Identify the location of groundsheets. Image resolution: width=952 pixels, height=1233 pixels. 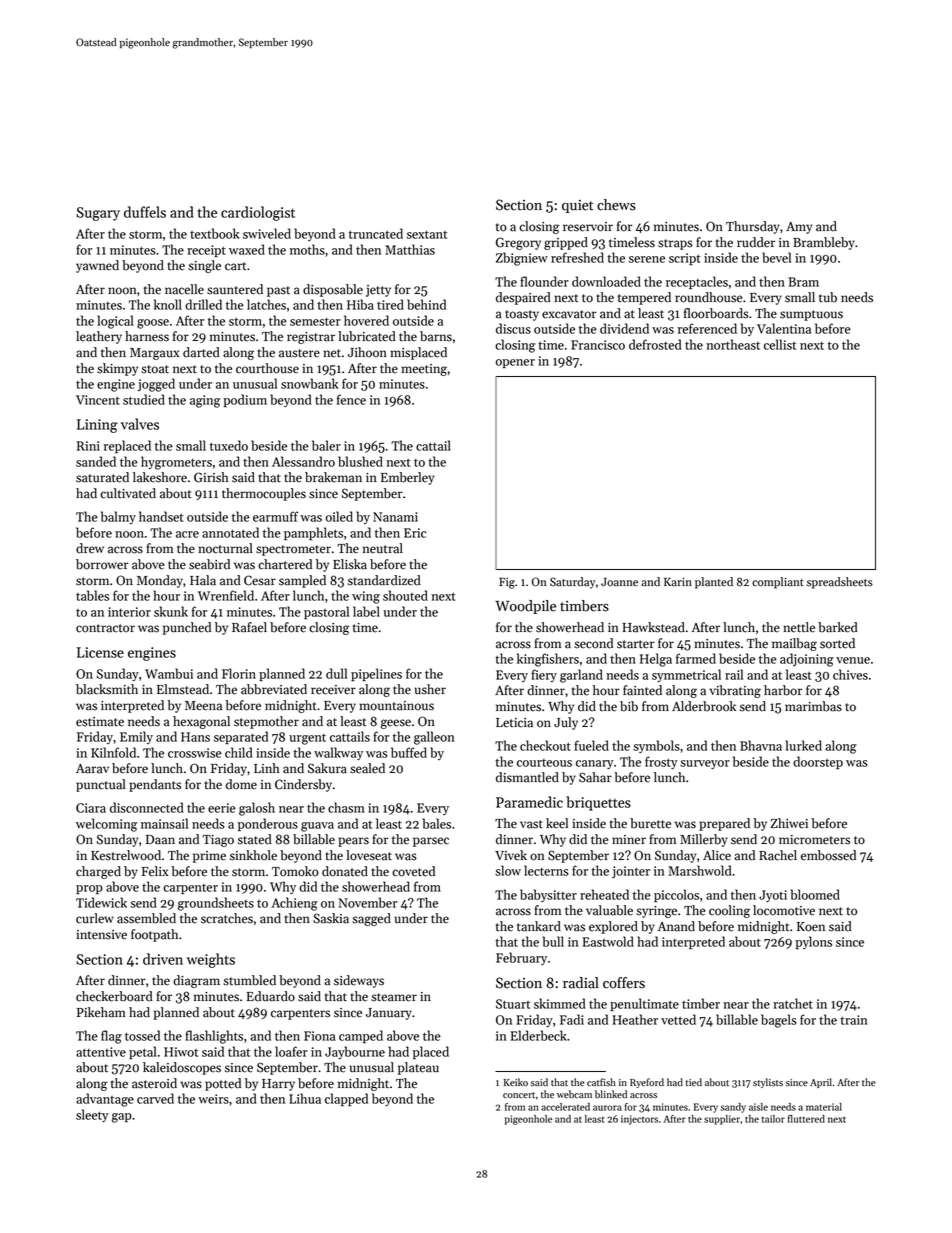
(216, 904).
